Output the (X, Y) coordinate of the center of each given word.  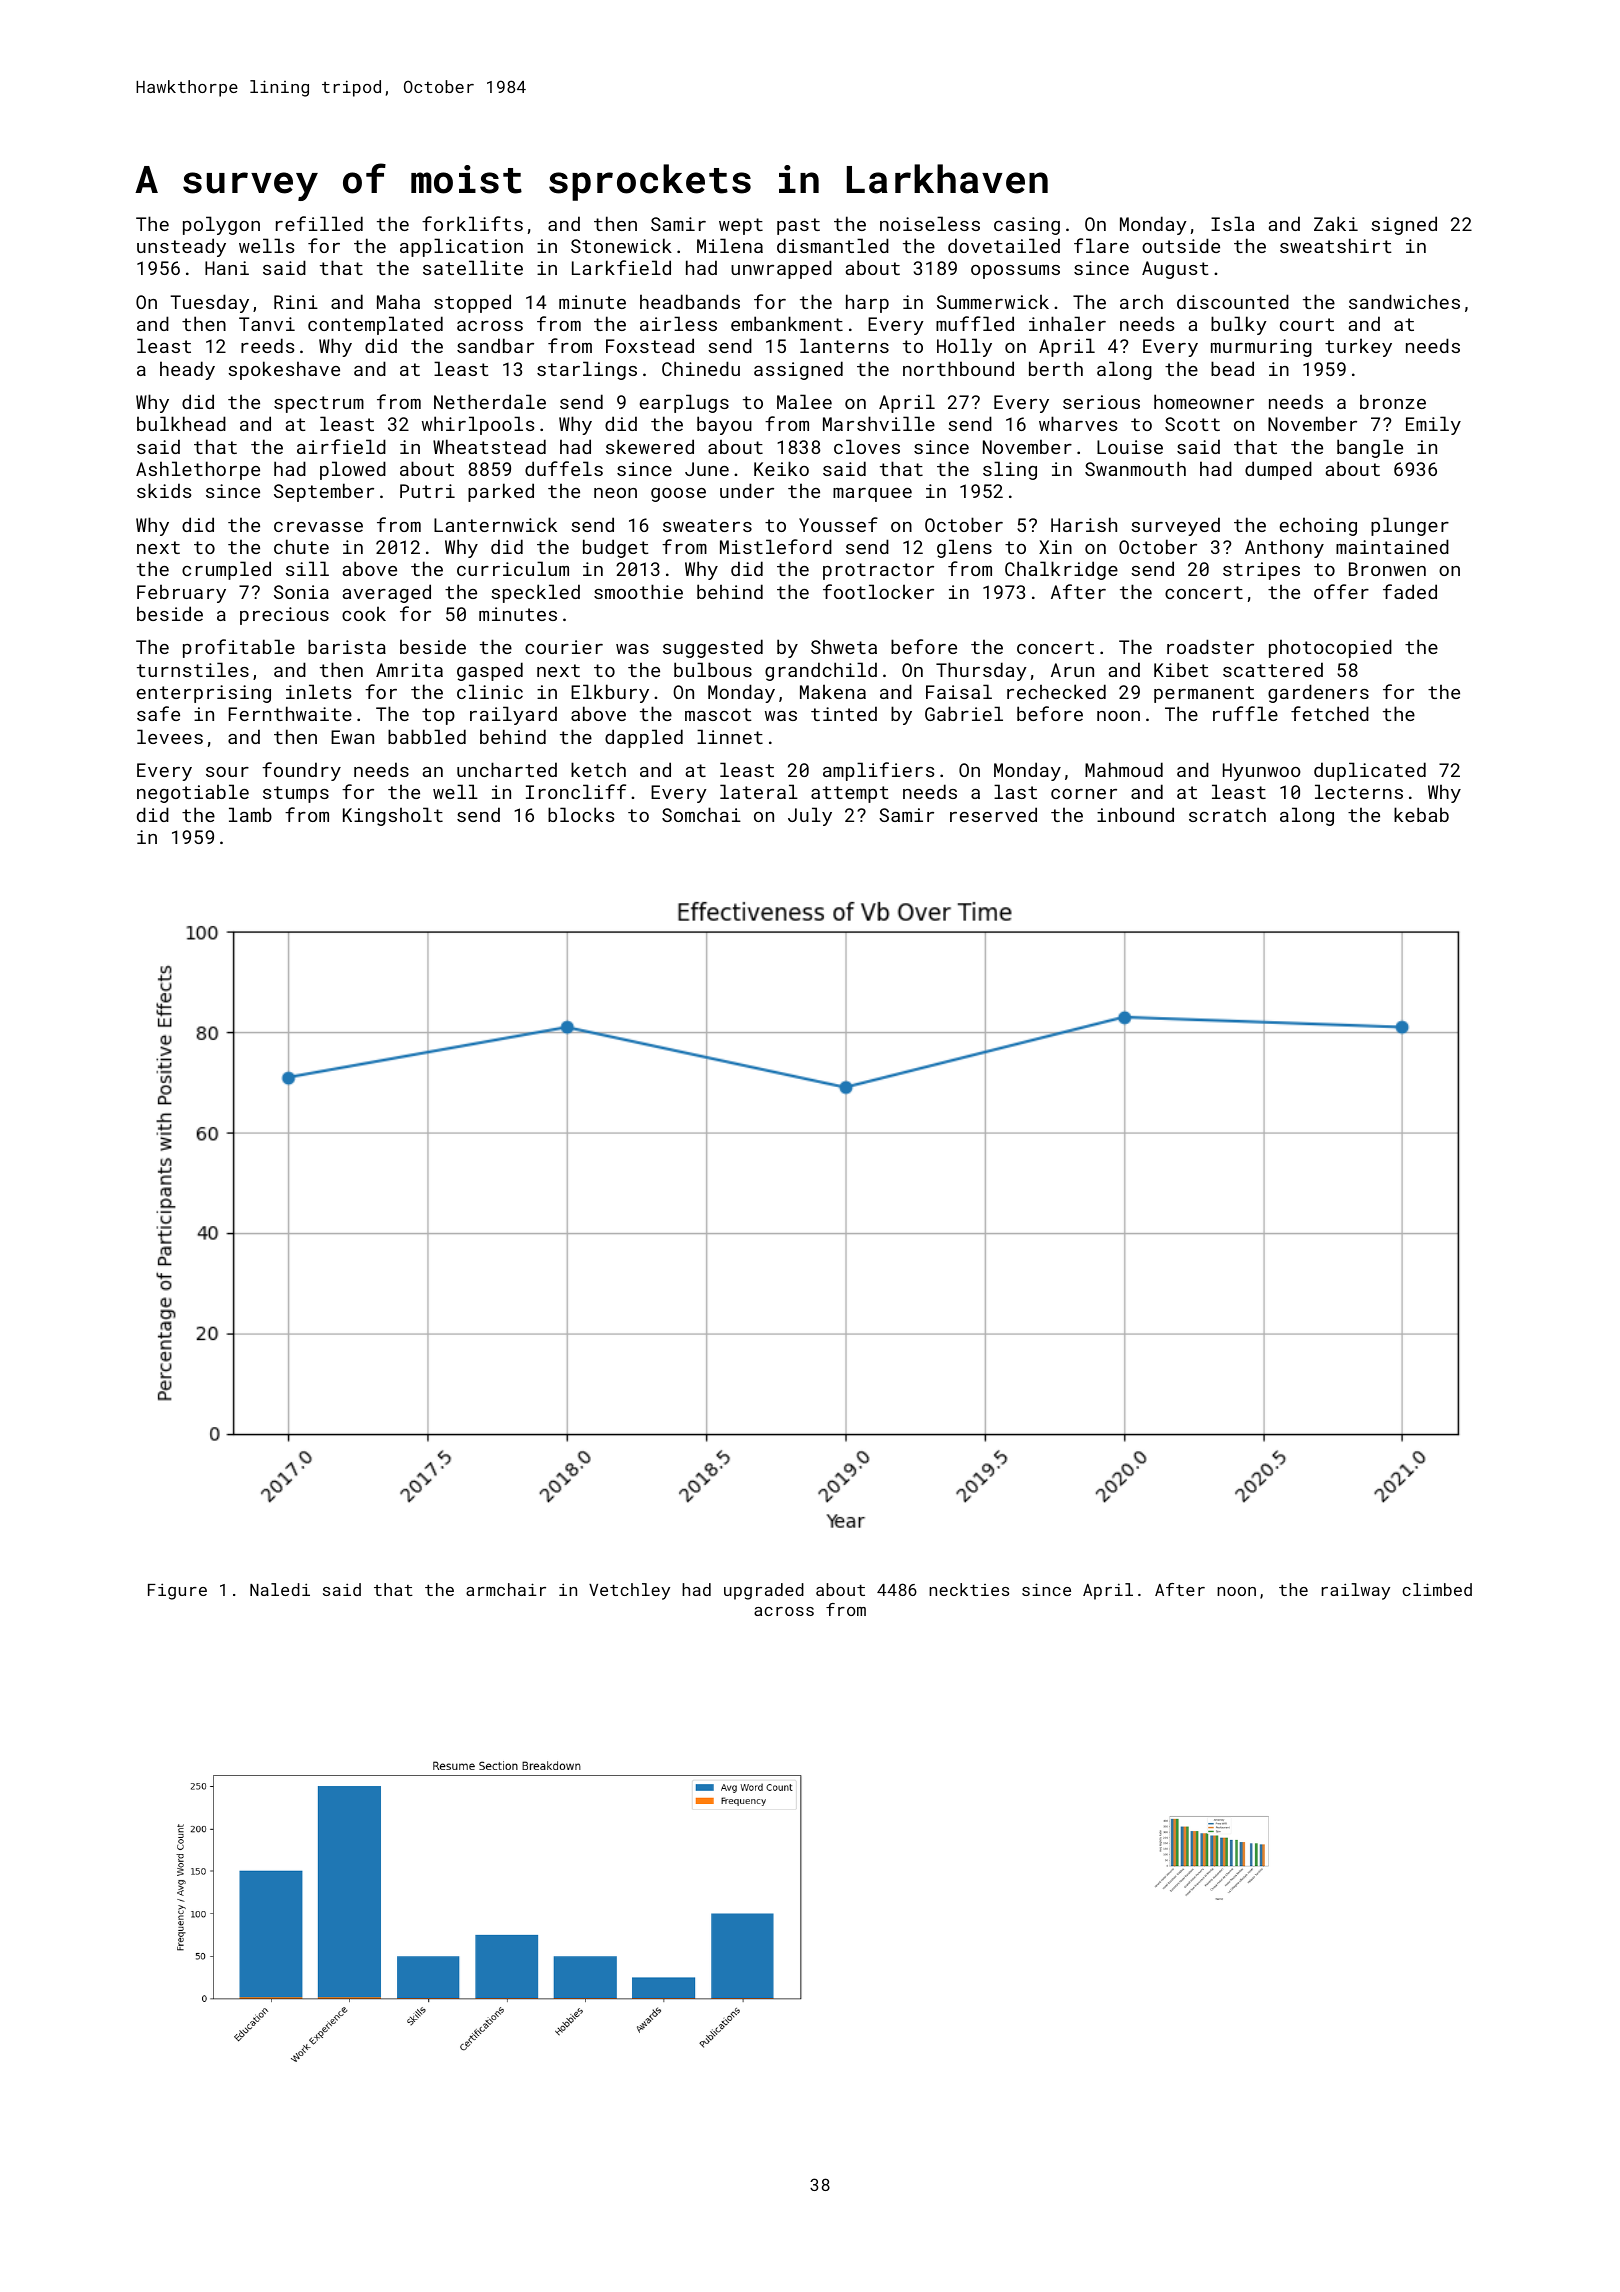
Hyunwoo (1262, 772)
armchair (506, 1589)
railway (1356, 1591)
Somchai (701, 814)
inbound (1135, 814)
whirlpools (478, 425)
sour (227, 772)
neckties (969, 1589)
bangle (1370, 448)
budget (616, 548)
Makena (833, 691)
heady (187, 370)
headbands (690, 301)
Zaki (1336, 223)
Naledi (280, 1589)
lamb (250, 814)
